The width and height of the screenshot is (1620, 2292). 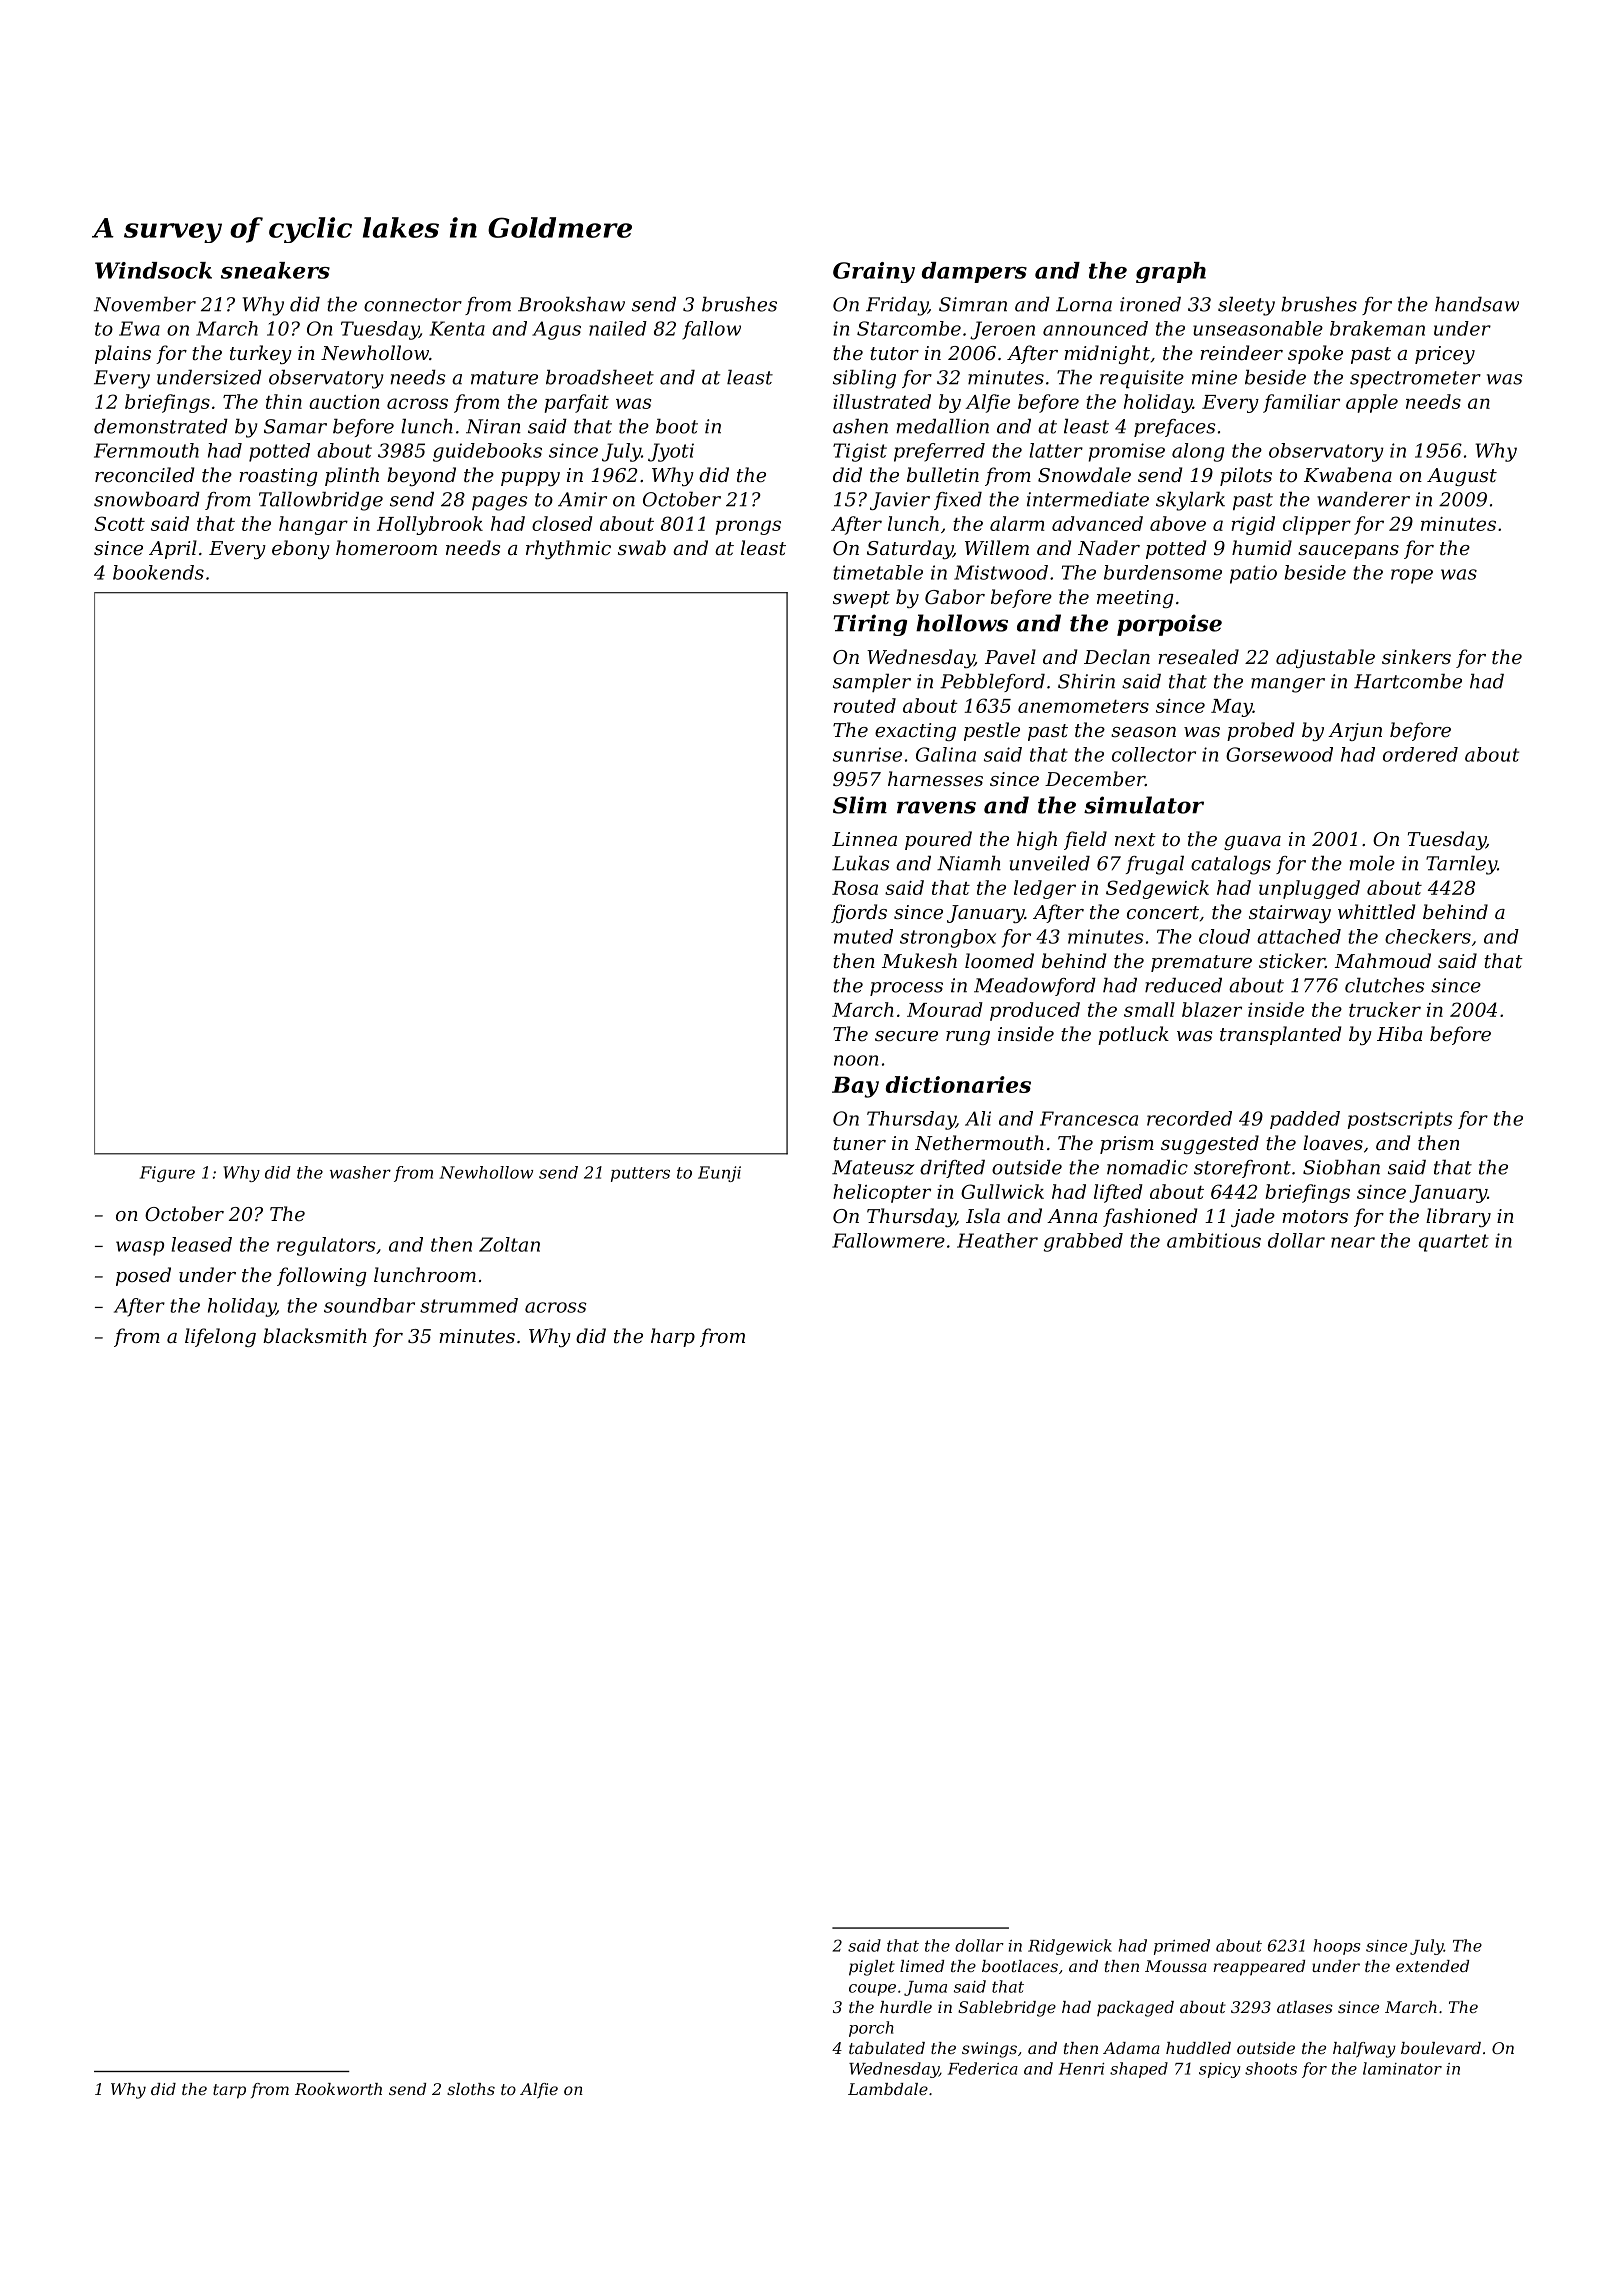 I want to click on Lambdale, so click(x=888, y=2089).
